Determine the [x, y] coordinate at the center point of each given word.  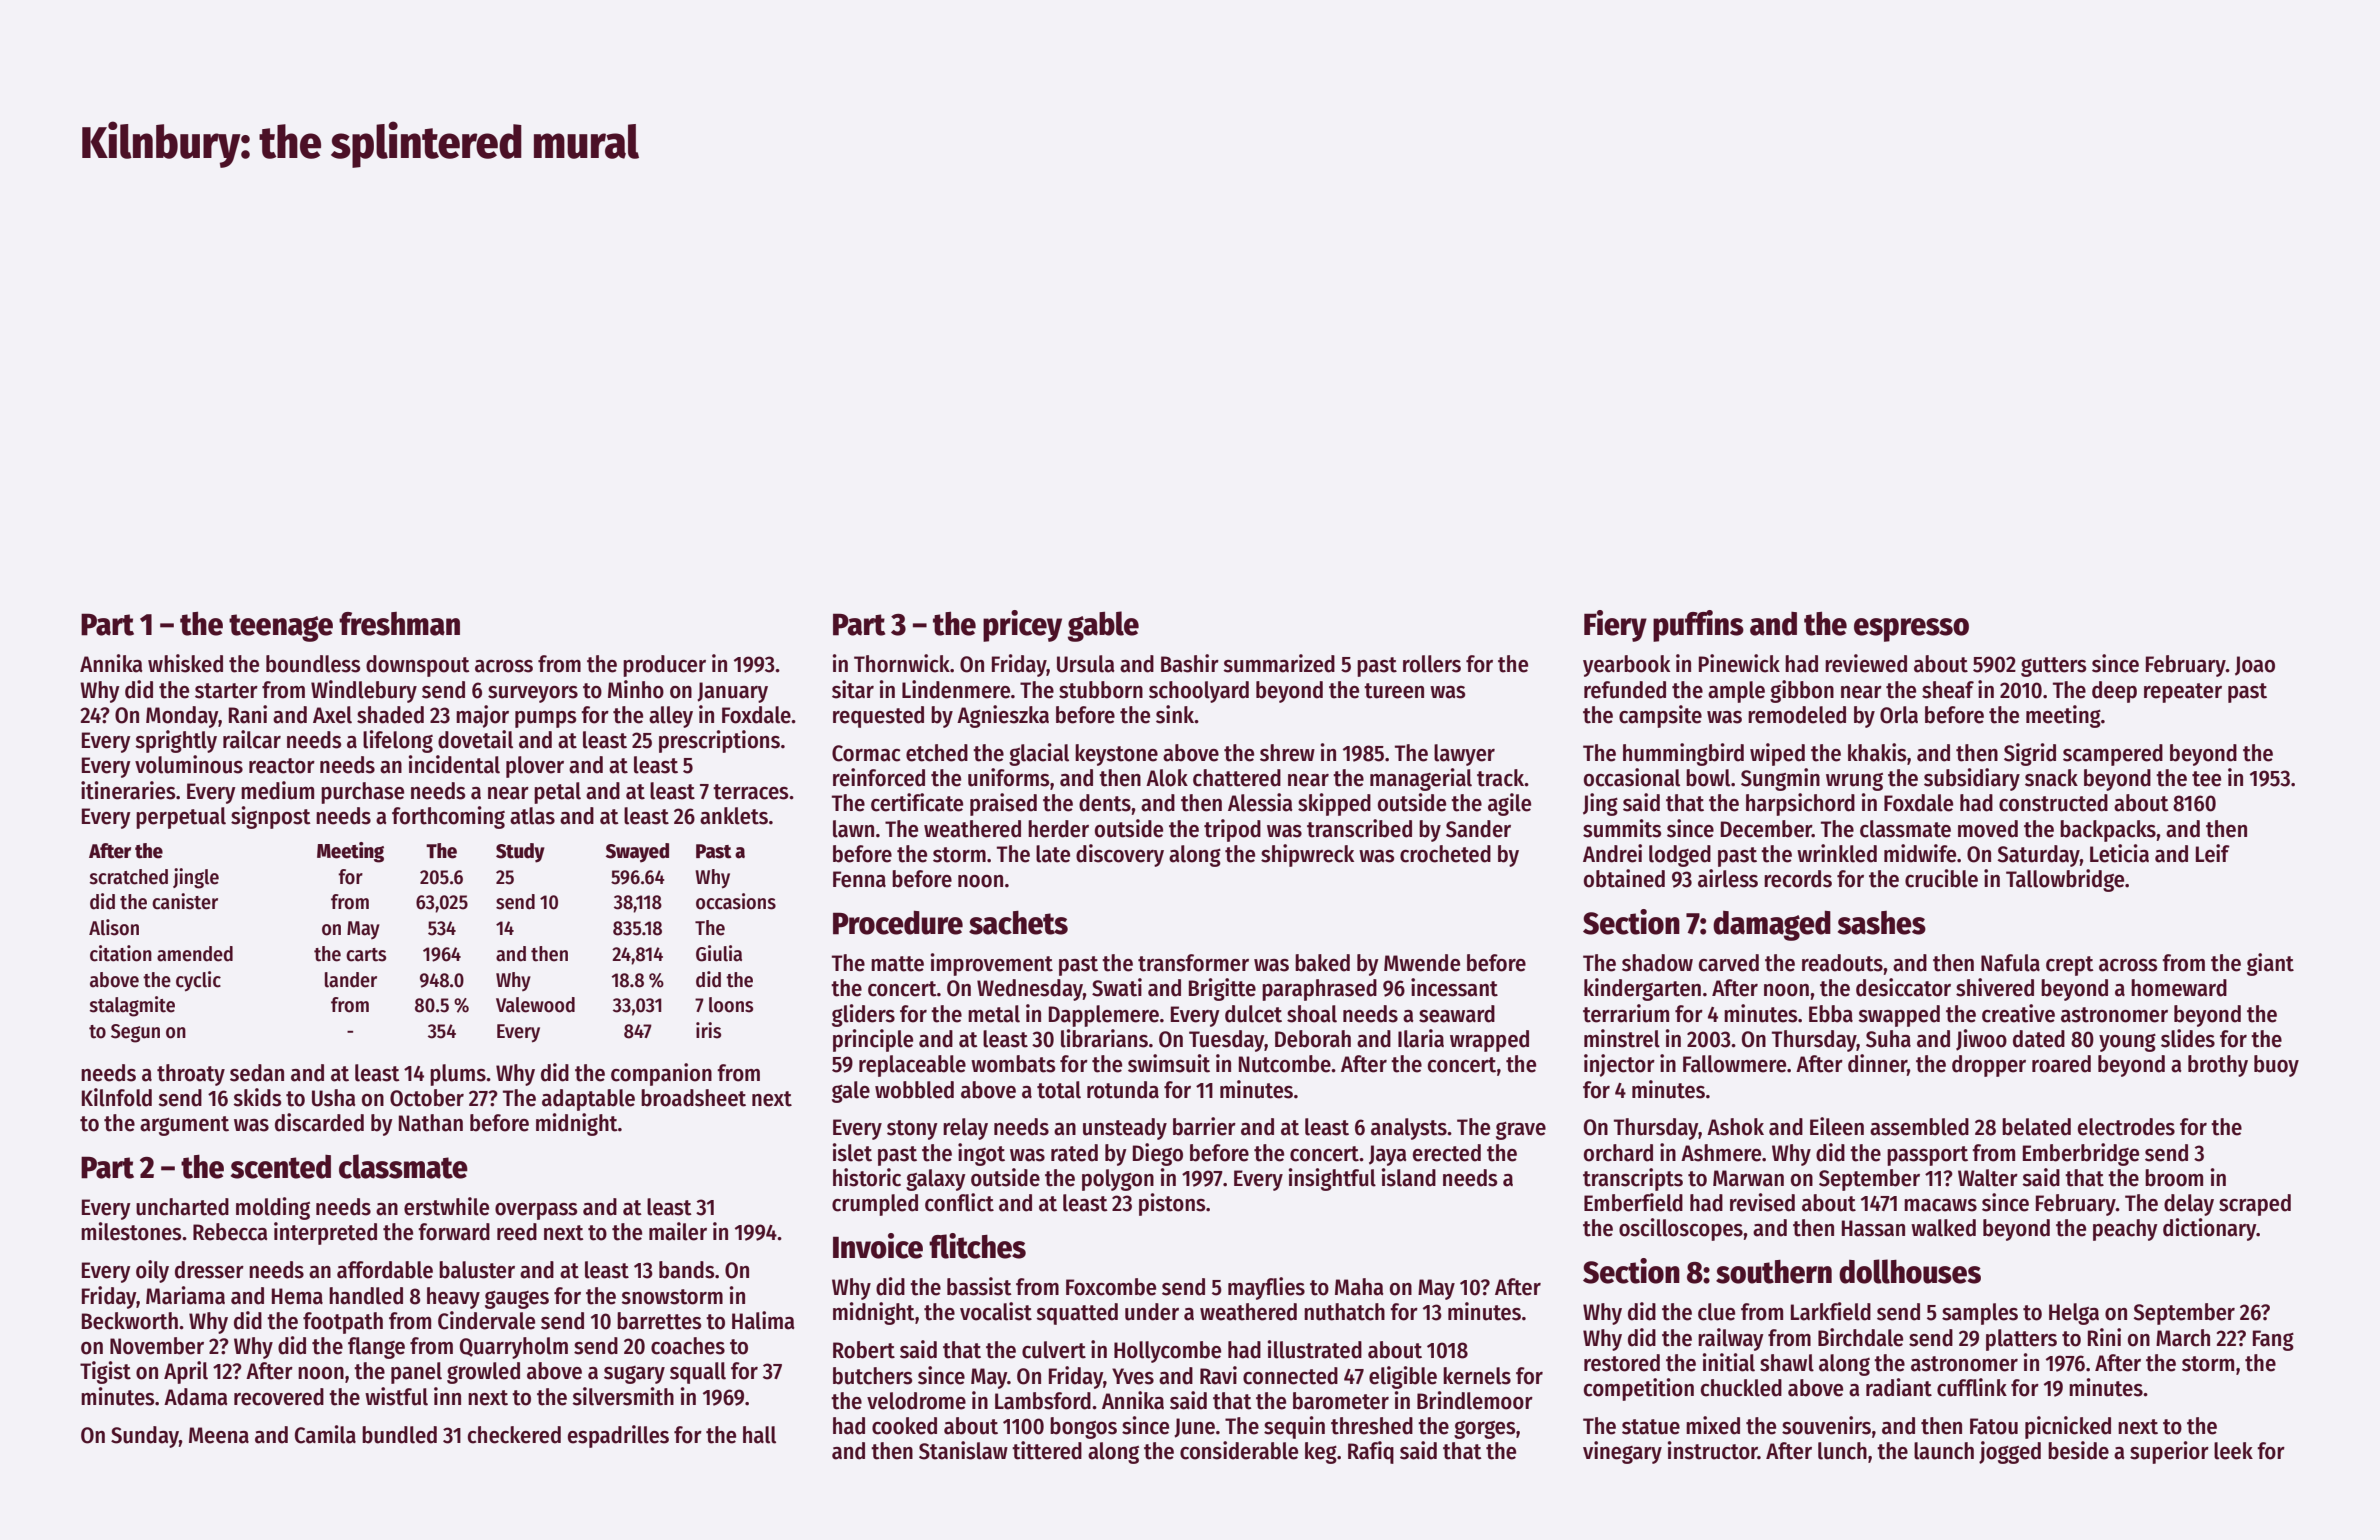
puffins [1698, 626]
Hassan [1873, 1228]
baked [1322, 963]
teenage [281, 628]
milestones [131, 1231]
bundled [399, 1435]
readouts [1842, 963]
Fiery [1615, 626]
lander [351, 980]
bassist [979, 1286]
